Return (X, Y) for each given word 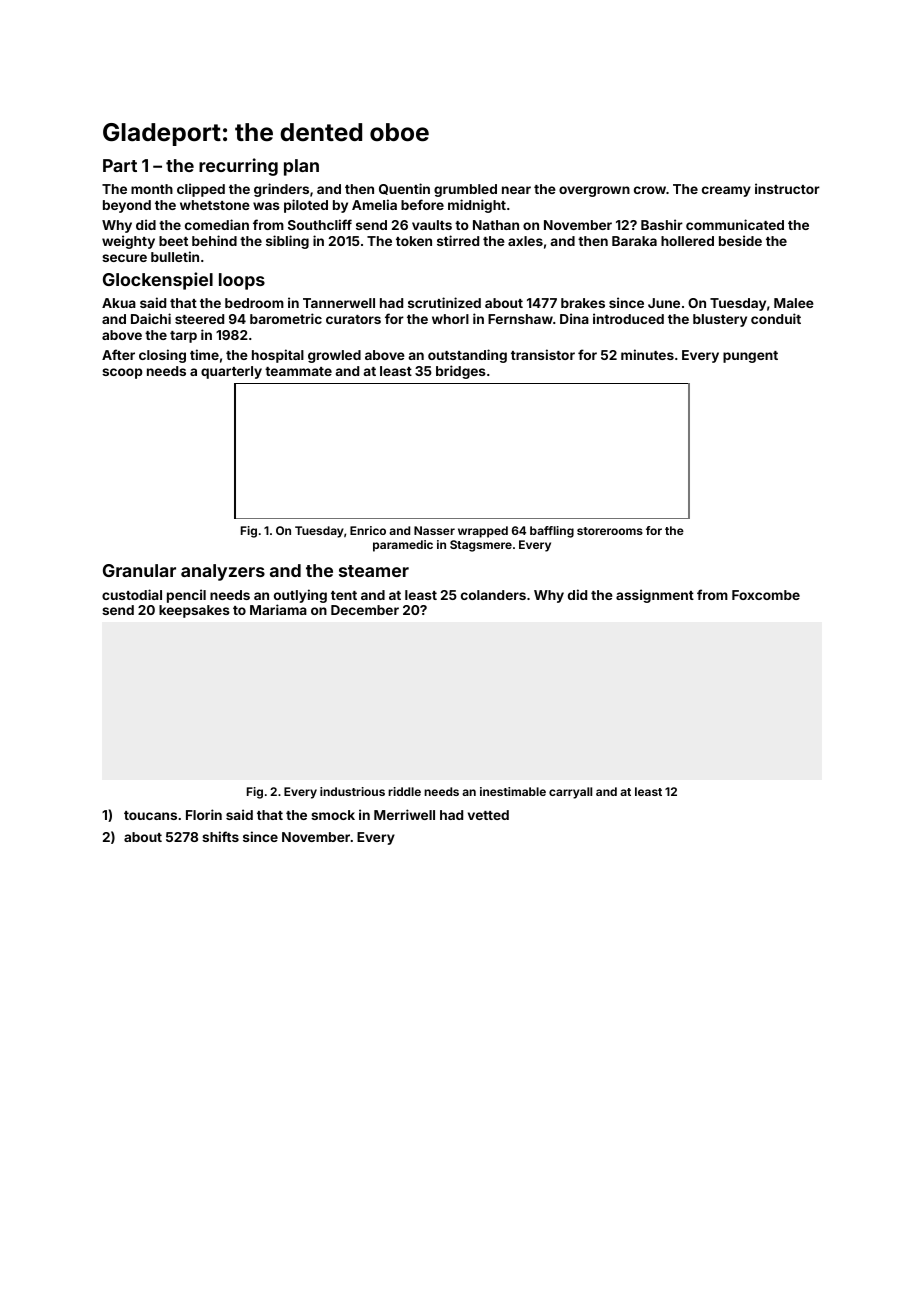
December (365, 610)
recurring (238, 167)
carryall (570, 793)
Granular (139, 570)
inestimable (513, 791)
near (516, 190)
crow (650, 190)
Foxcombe (766, 595)
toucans (150, 815)
